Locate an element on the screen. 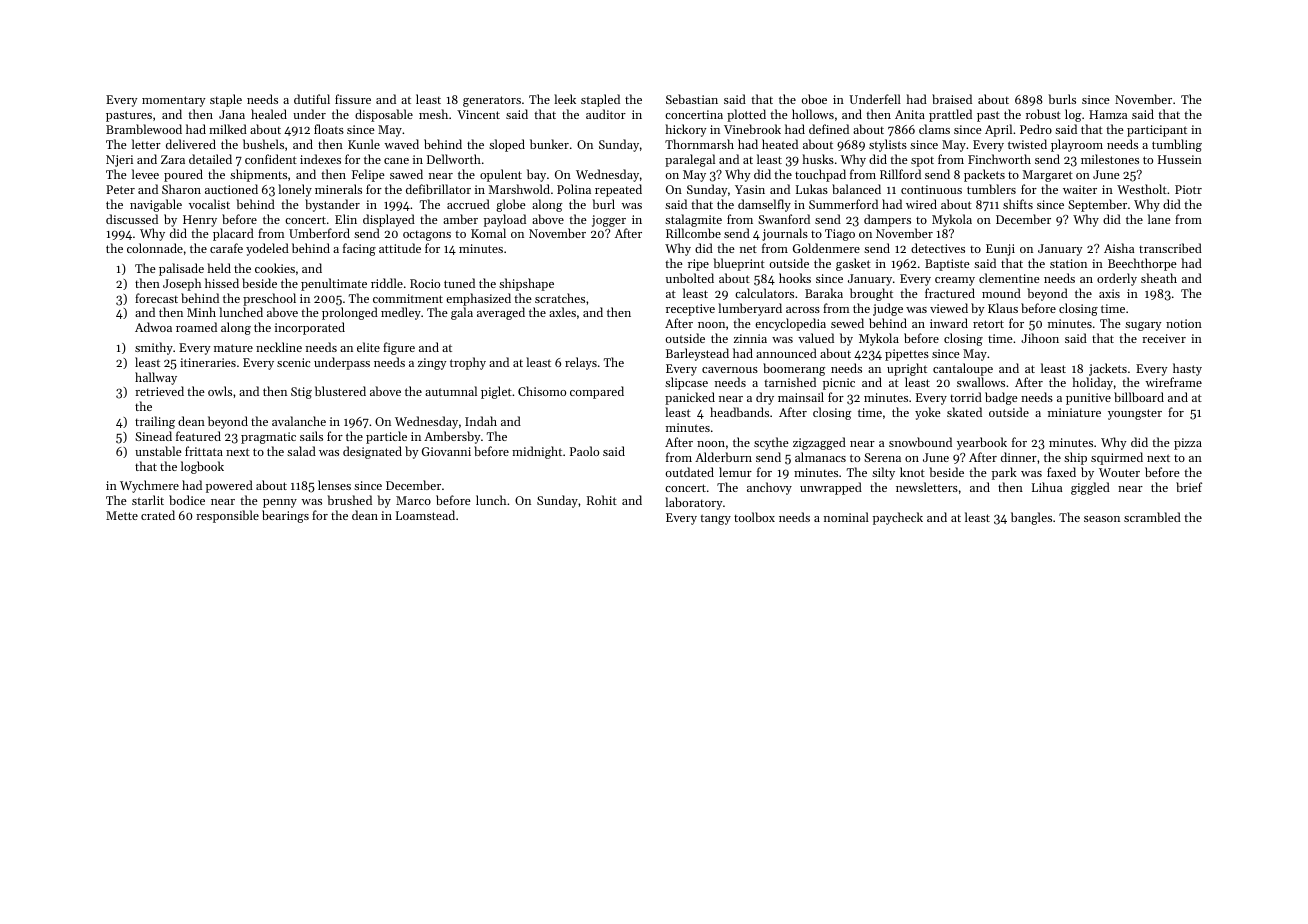 The height and width of the screenshot is (924, 1308). Barleystead is located at coordinates (697, 354).
